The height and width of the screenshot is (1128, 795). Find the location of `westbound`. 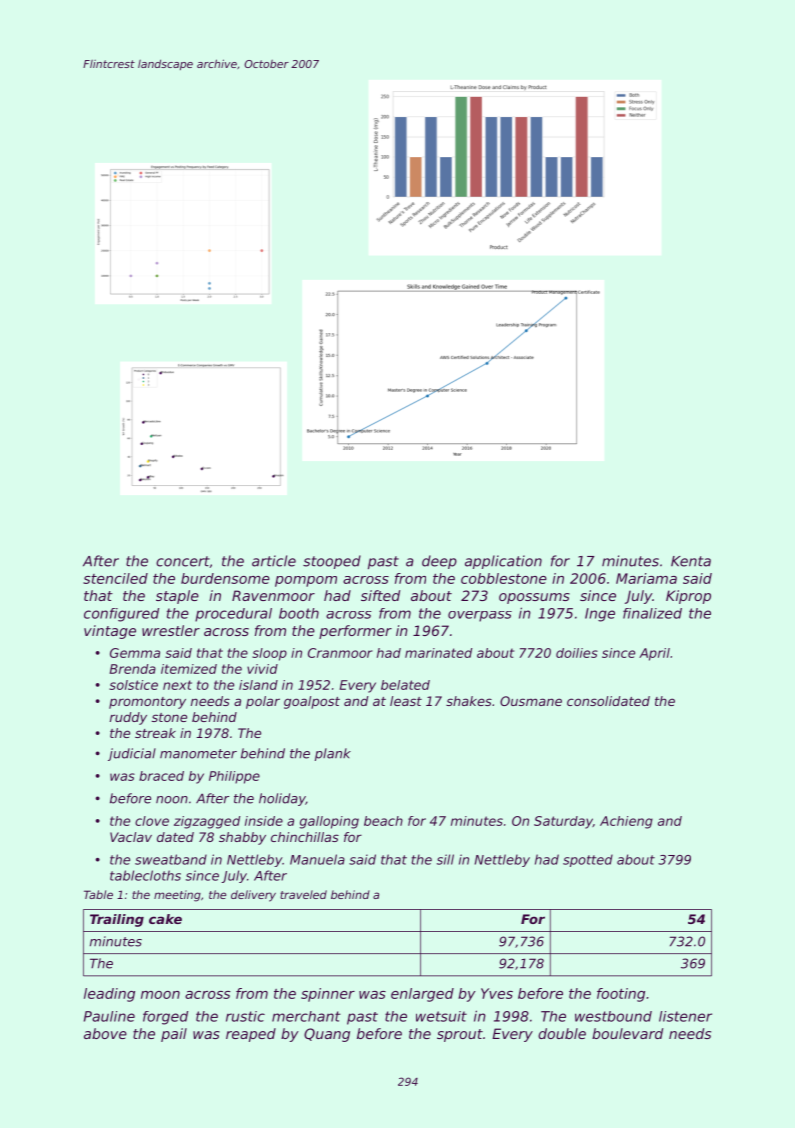

westbound is located at coordinates (613, 1016).
